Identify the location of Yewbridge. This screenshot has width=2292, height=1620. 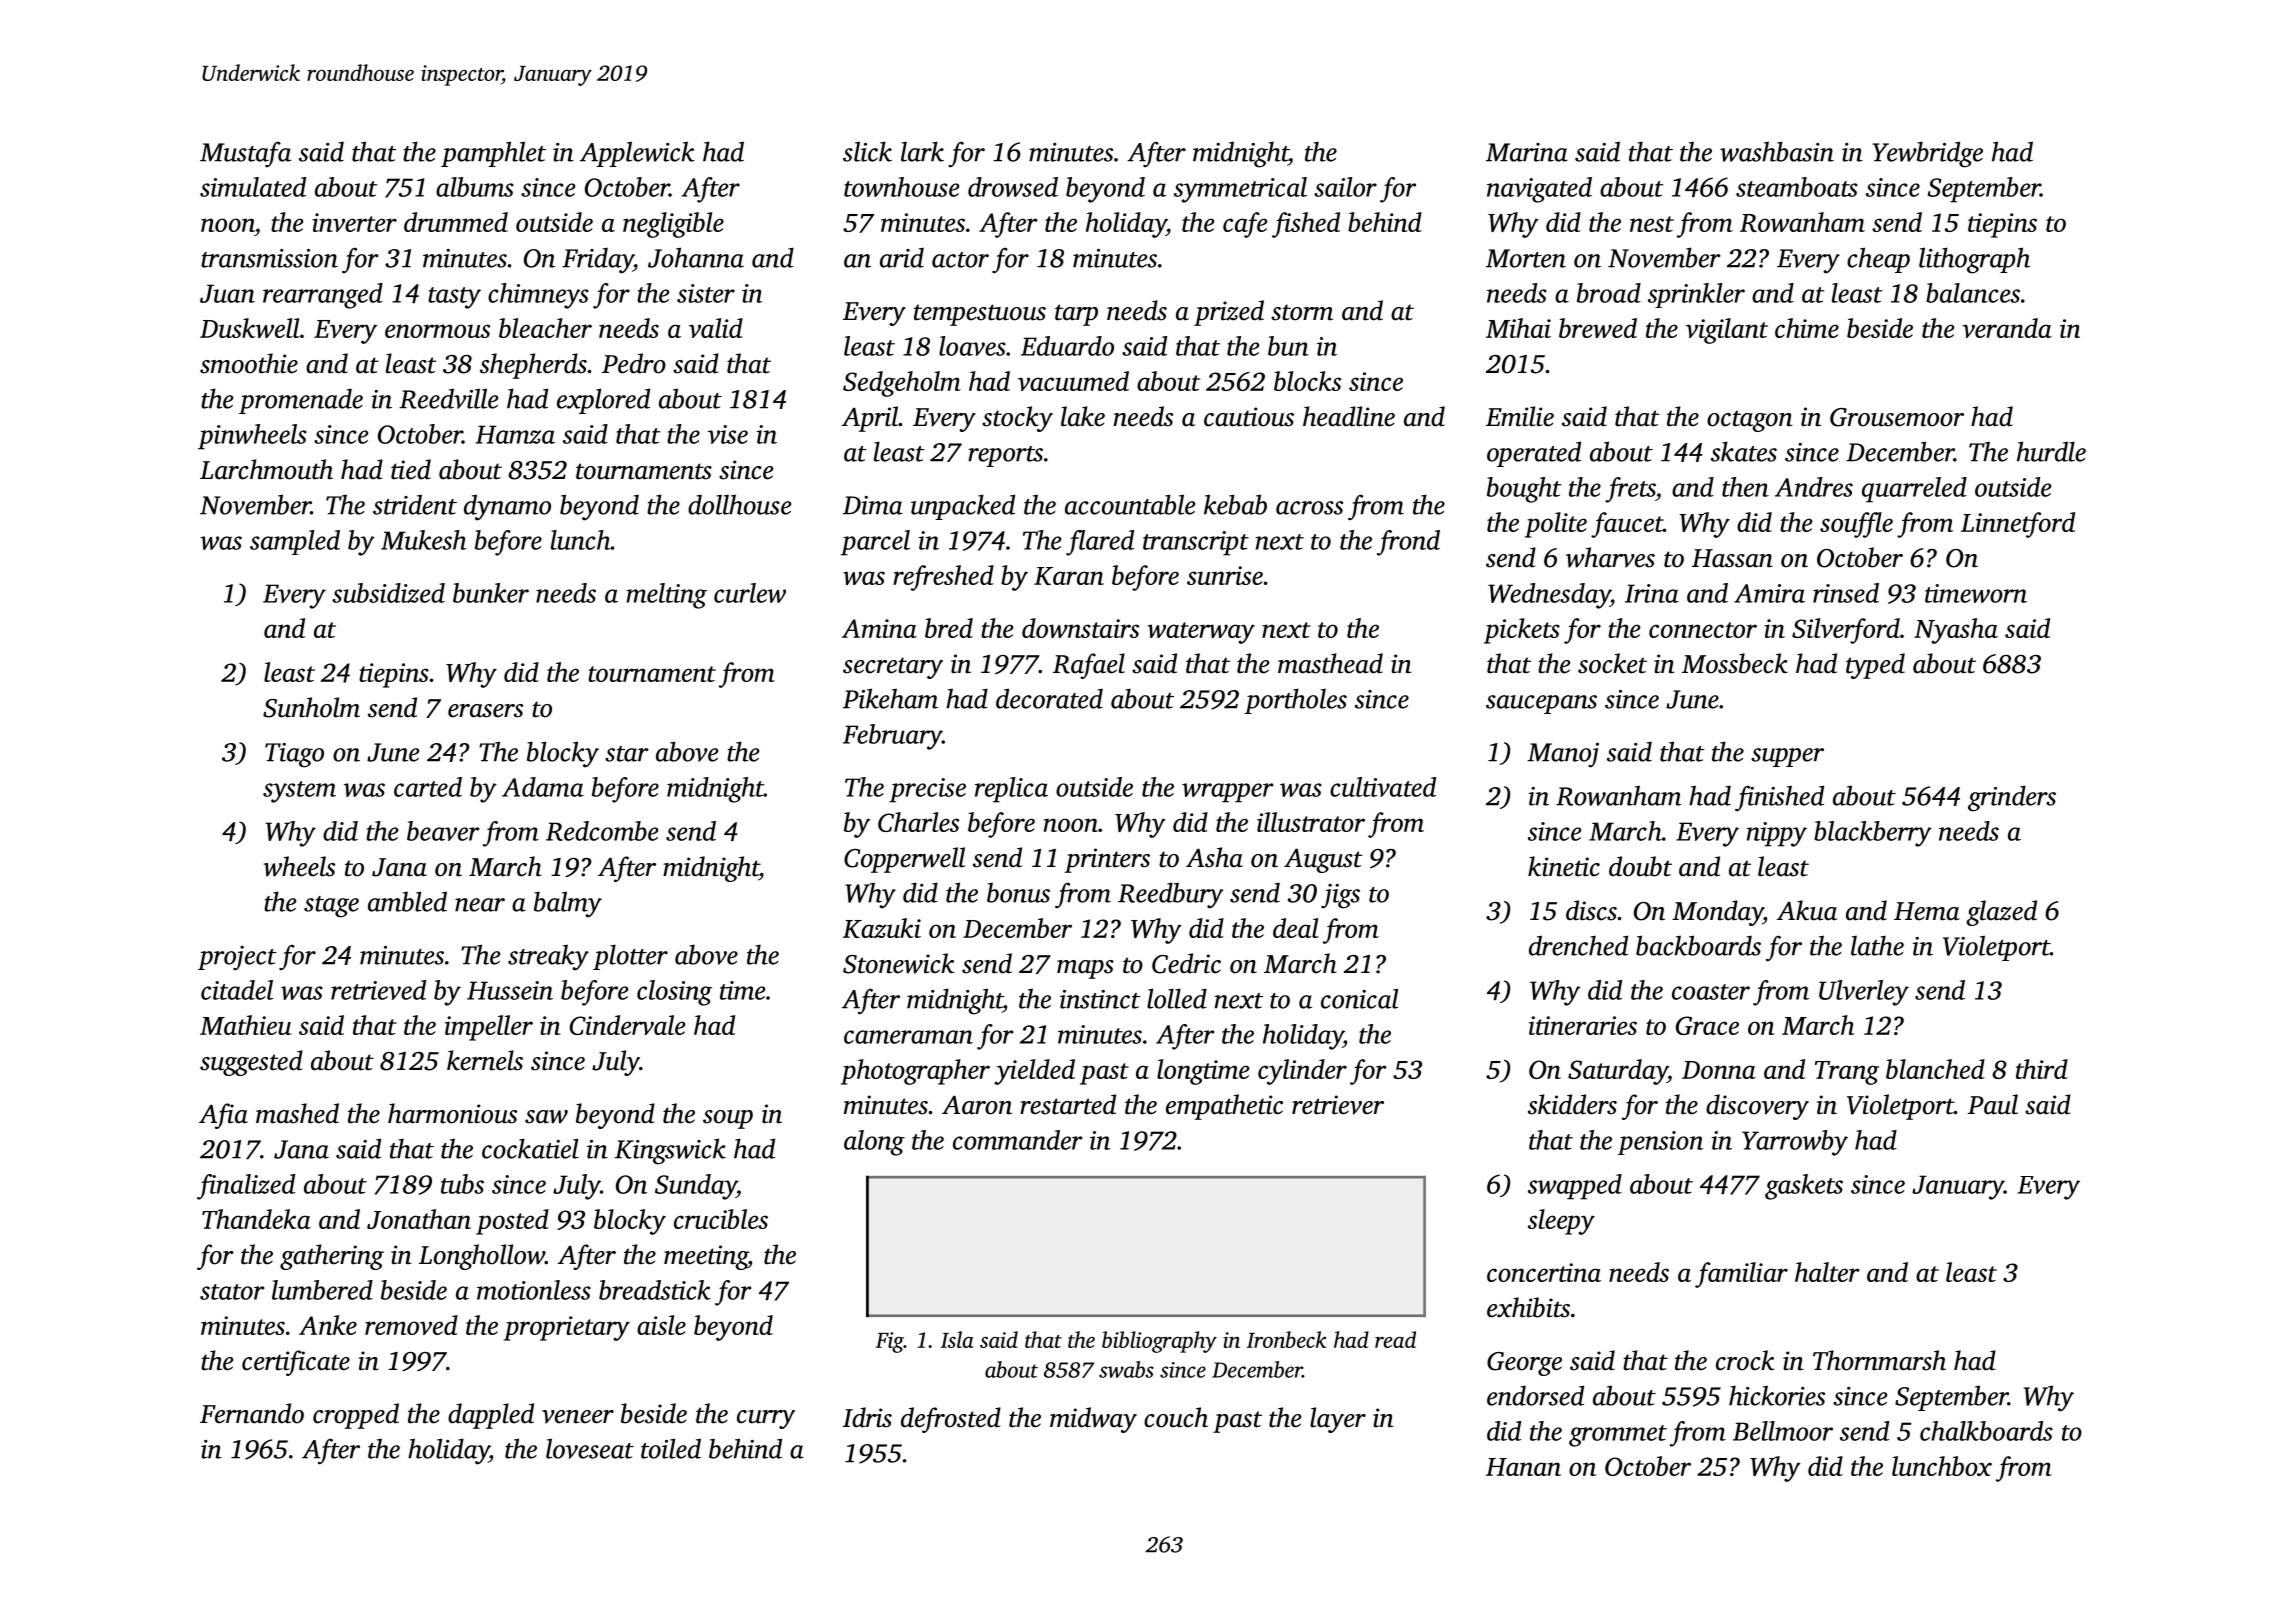
(1927, 154).
